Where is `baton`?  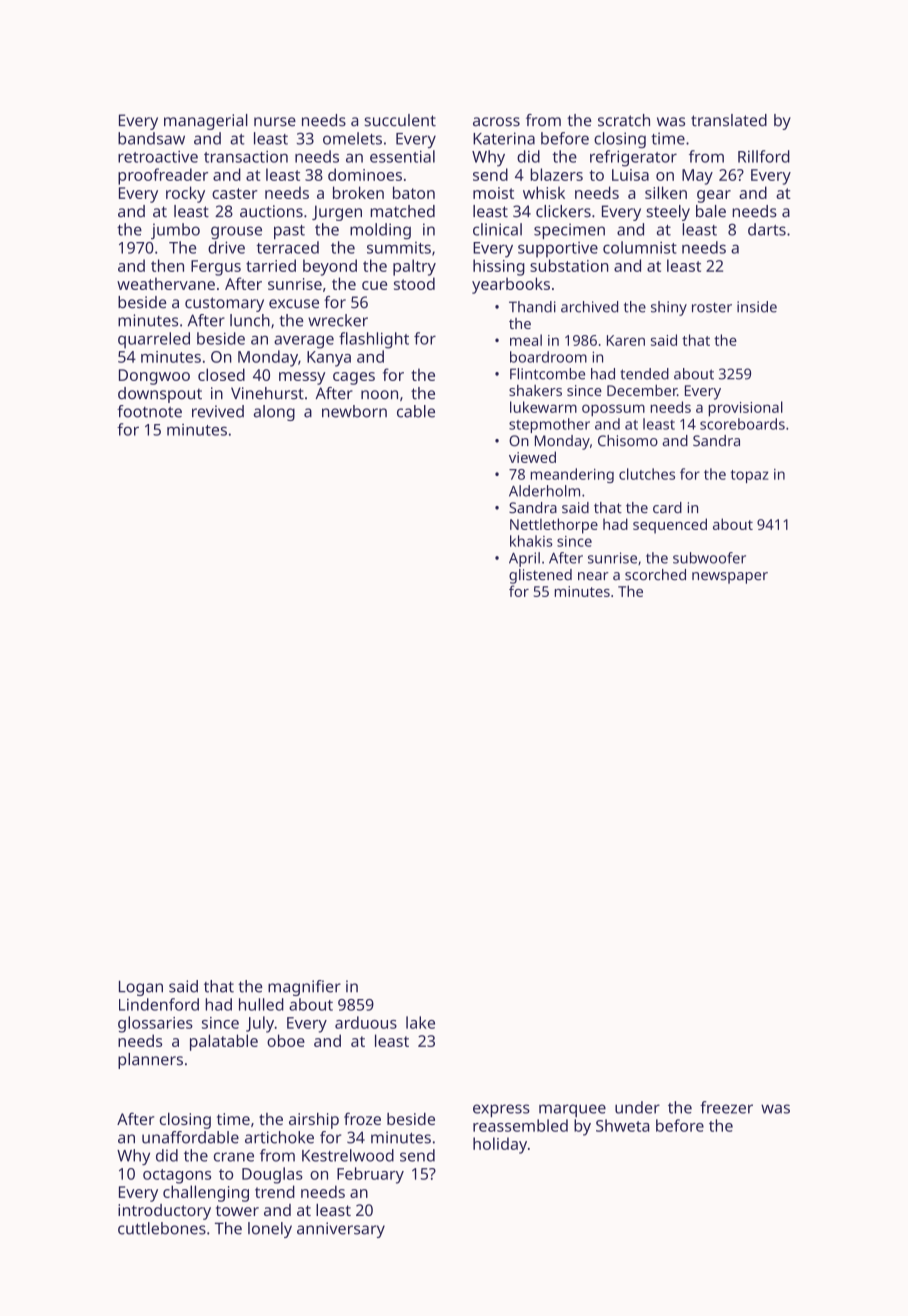 baton is located at coordinates (414, 192).
